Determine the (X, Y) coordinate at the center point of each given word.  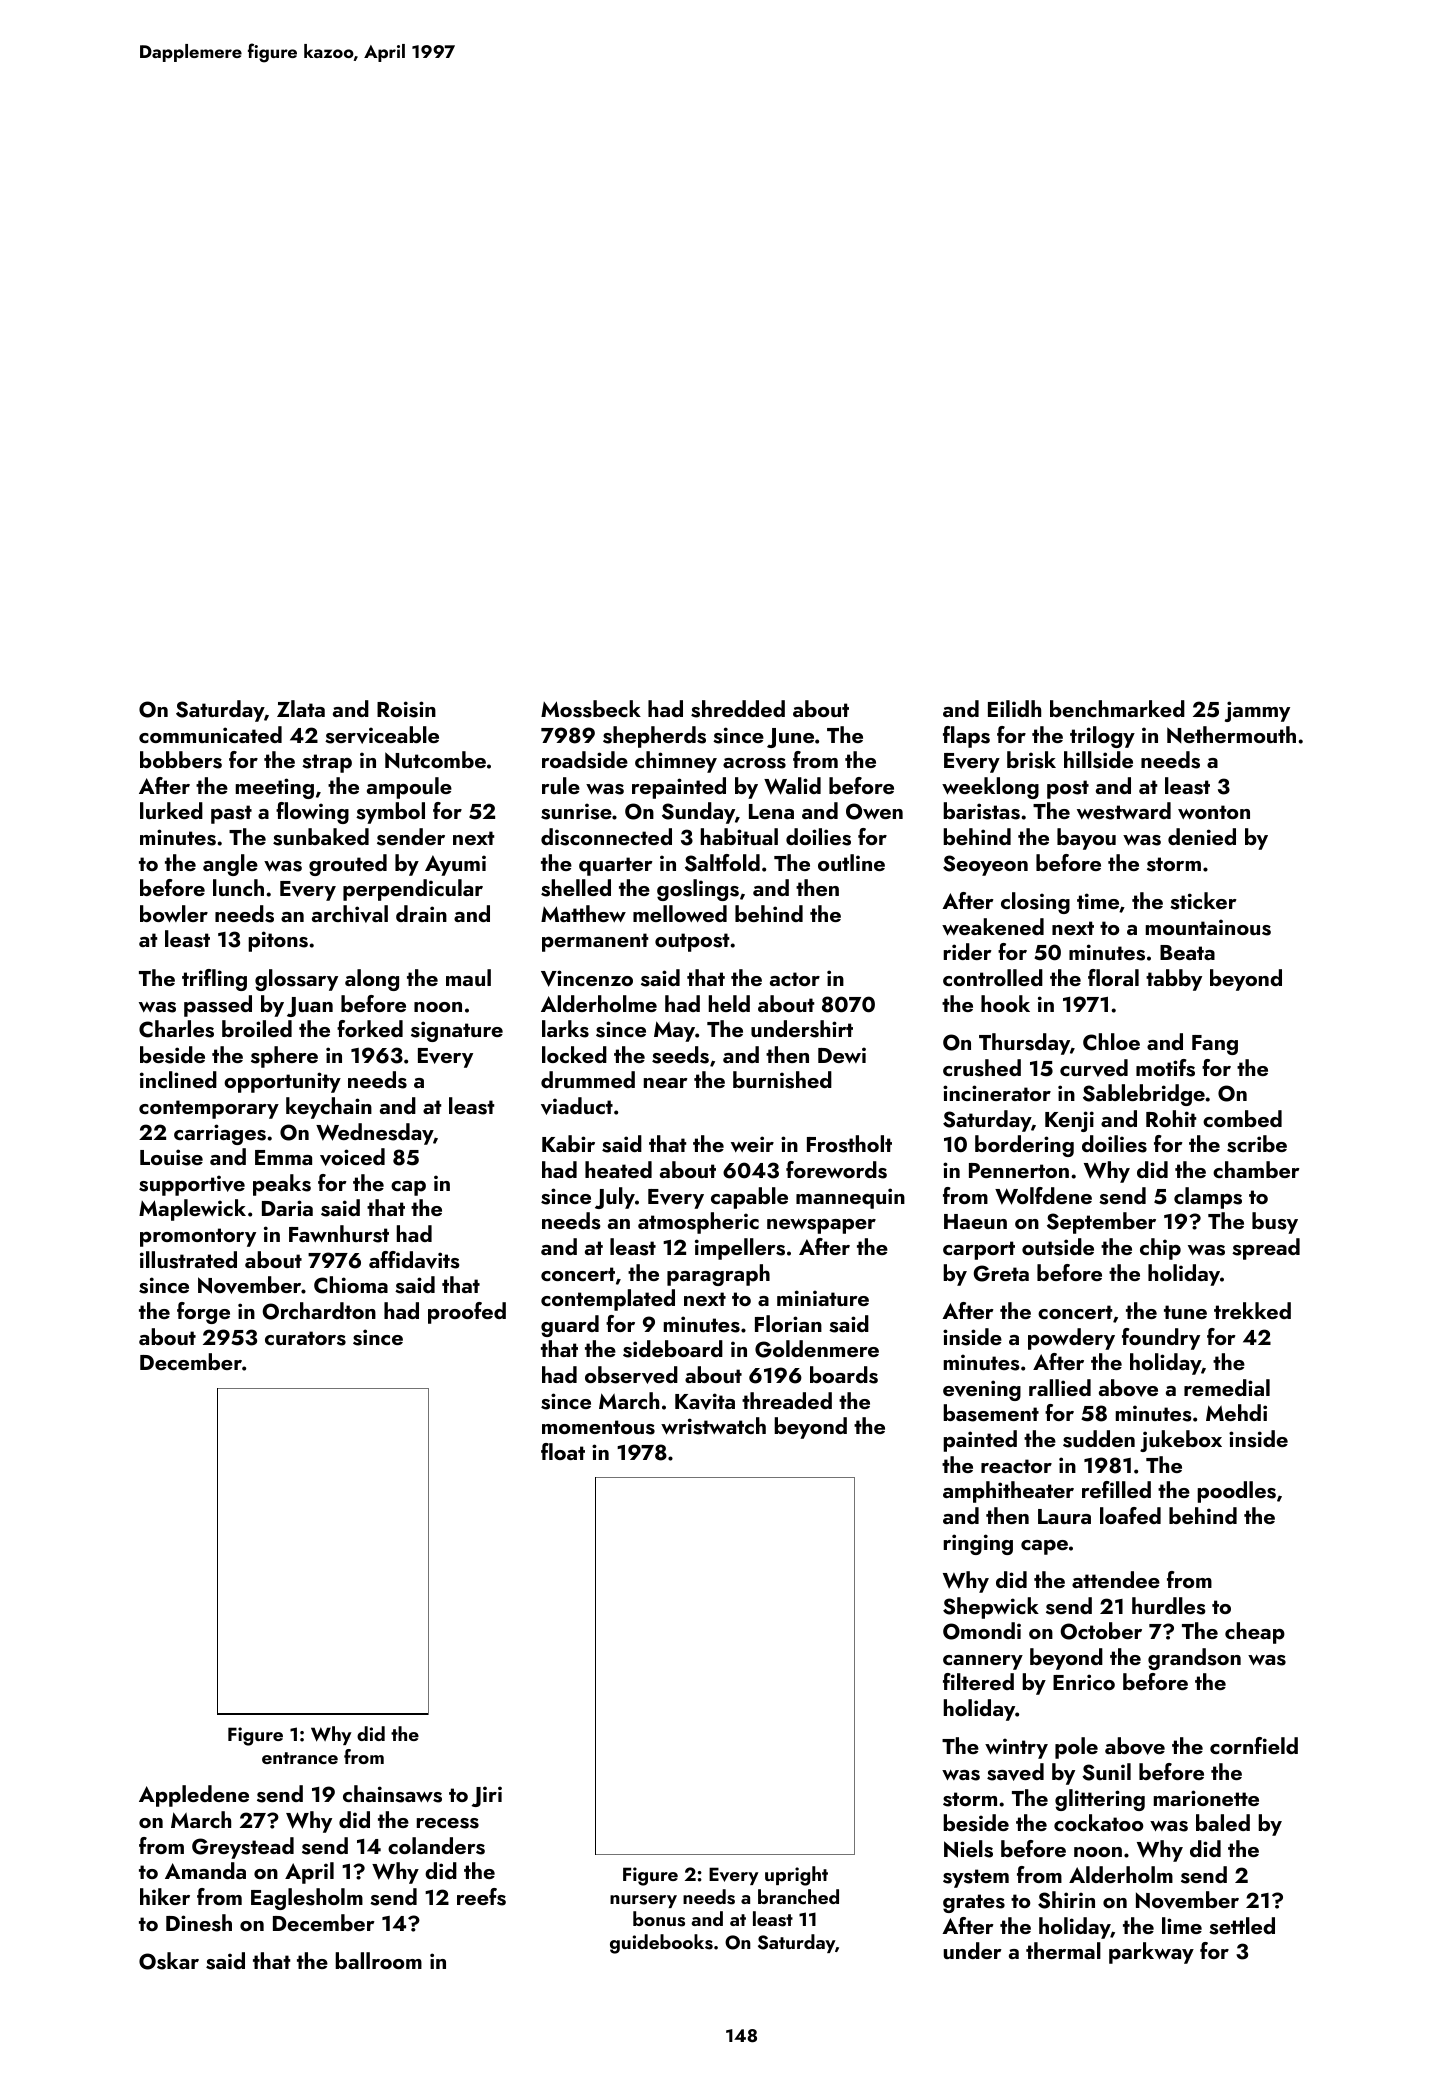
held (729, 1003)
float (563, 1451)
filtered (978, 1681)
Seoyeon (985, 865)
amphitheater (1008, 1492)
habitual (739, 836)
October (1101, 1631)
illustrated (188, 1260)
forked (370, 1028)
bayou (1086, 839)
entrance (300, 1758)
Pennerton (1019, 1170)
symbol (390, 813)
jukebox (1181, 1441)
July (615, 1198)
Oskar (169, 1961)
